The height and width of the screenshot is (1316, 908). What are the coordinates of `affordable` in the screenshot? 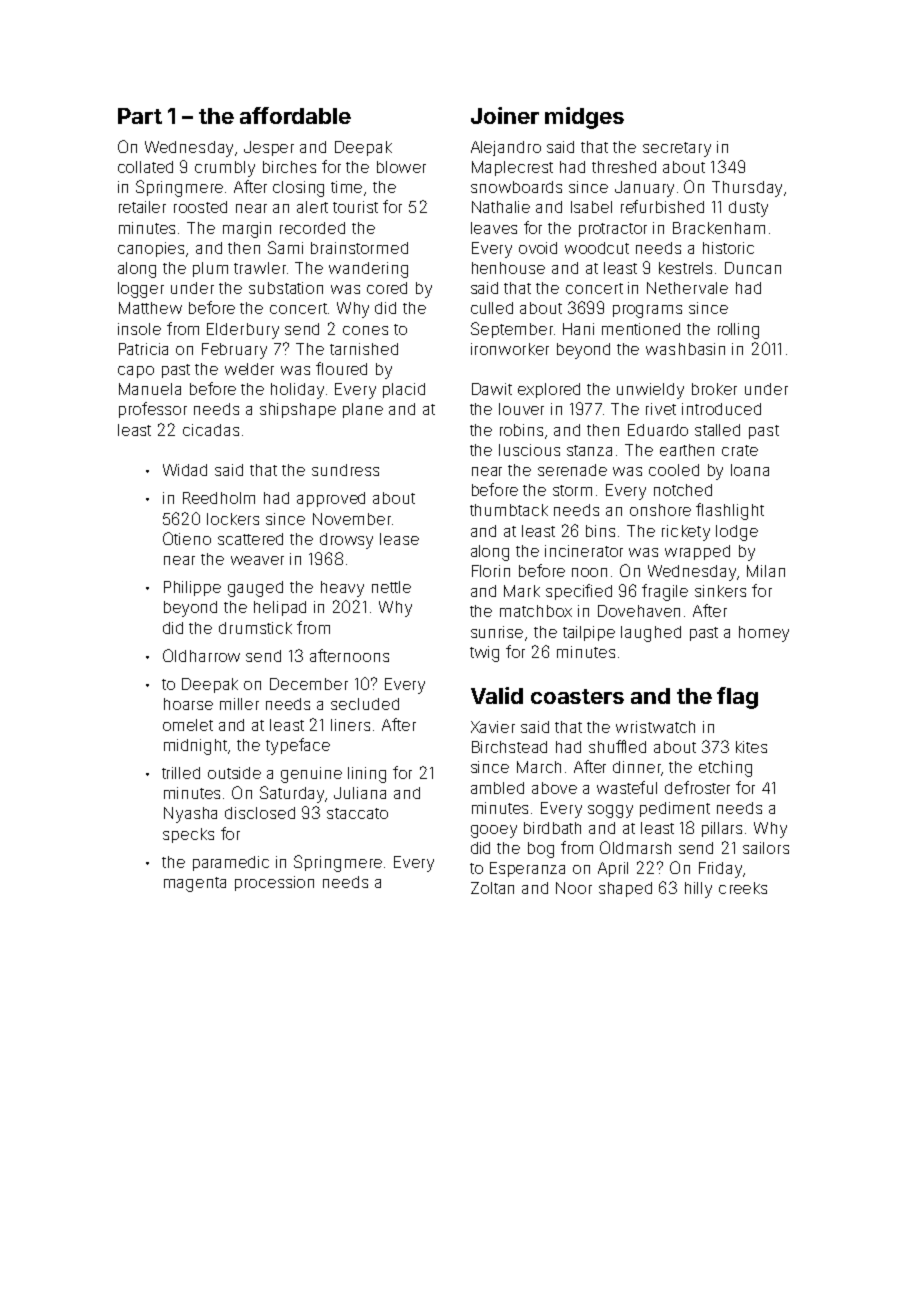 It's located at (295, 115).
